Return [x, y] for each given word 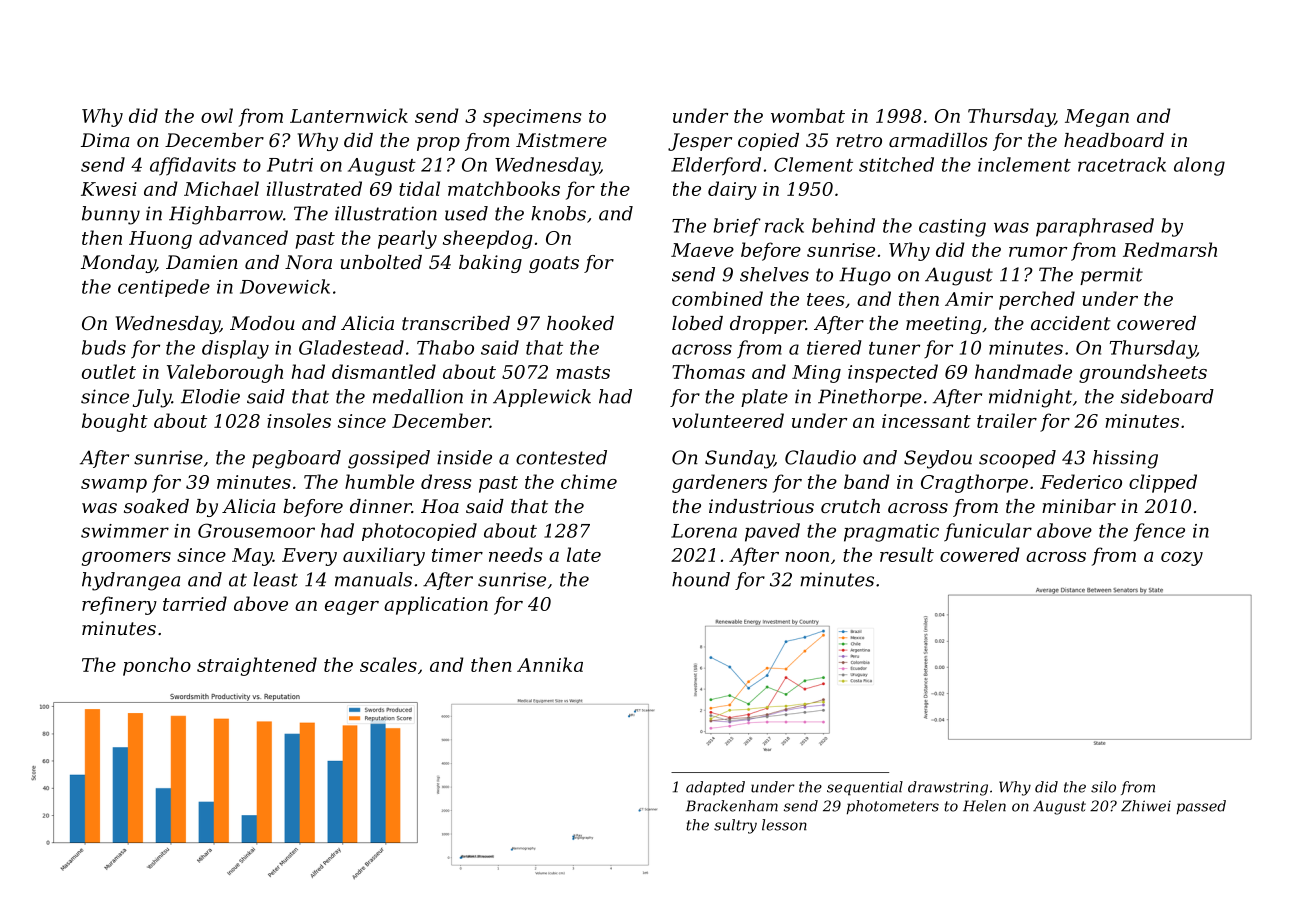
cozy [1182, 558]
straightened [257, 666]
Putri [290, 165]
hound [701, 579]
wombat [808, 115]
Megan [1097, 118]
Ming [816, 374]
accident [1071, 323]
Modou [262, 323]
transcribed [456, 323]
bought [115, 422]
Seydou [938, 459]
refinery [119, 605]
